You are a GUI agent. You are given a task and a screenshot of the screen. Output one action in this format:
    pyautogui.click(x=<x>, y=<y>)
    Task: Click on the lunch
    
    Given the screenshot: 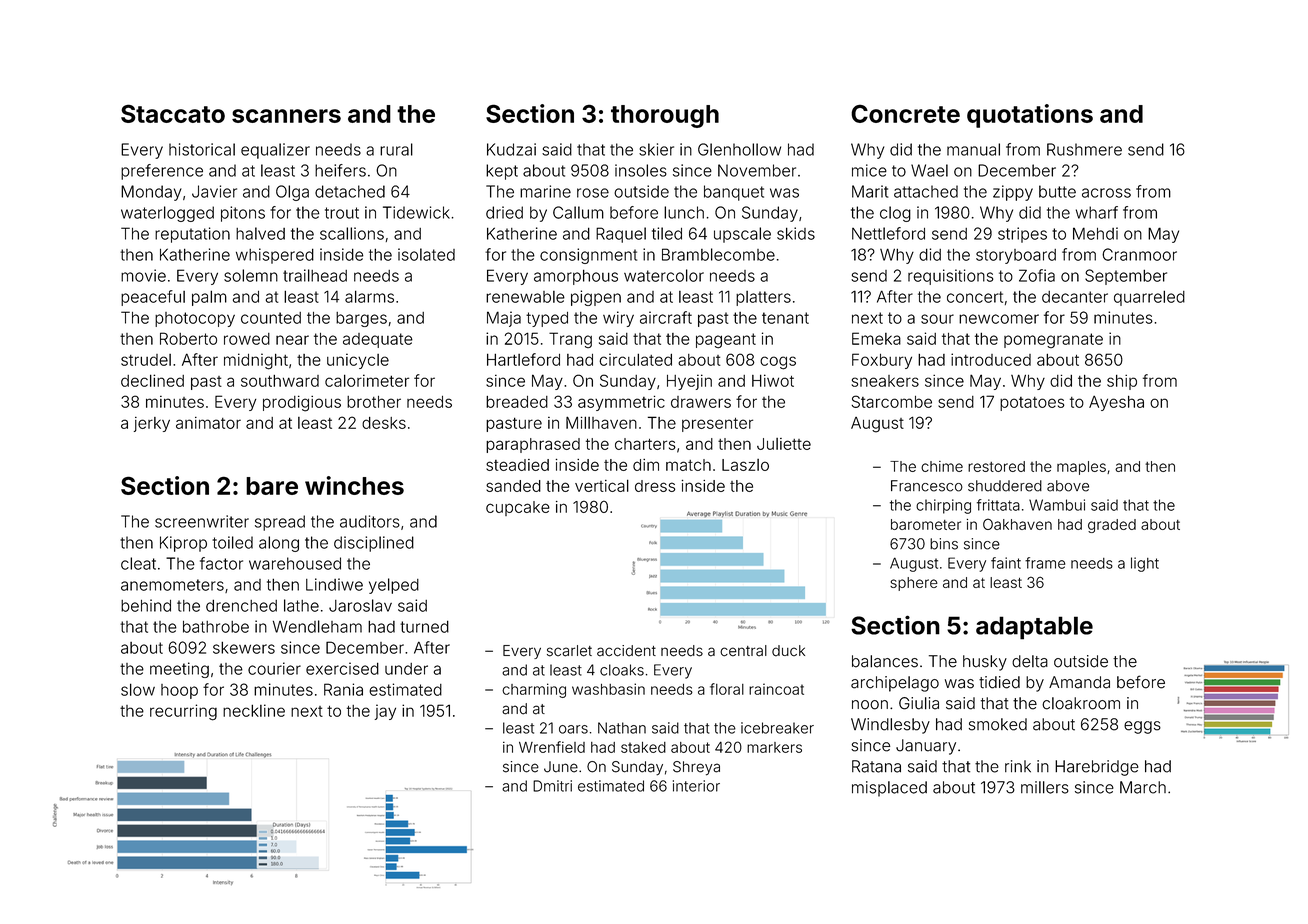 What is the action you would take?
    pyautogui.click(x=684, y=212)
